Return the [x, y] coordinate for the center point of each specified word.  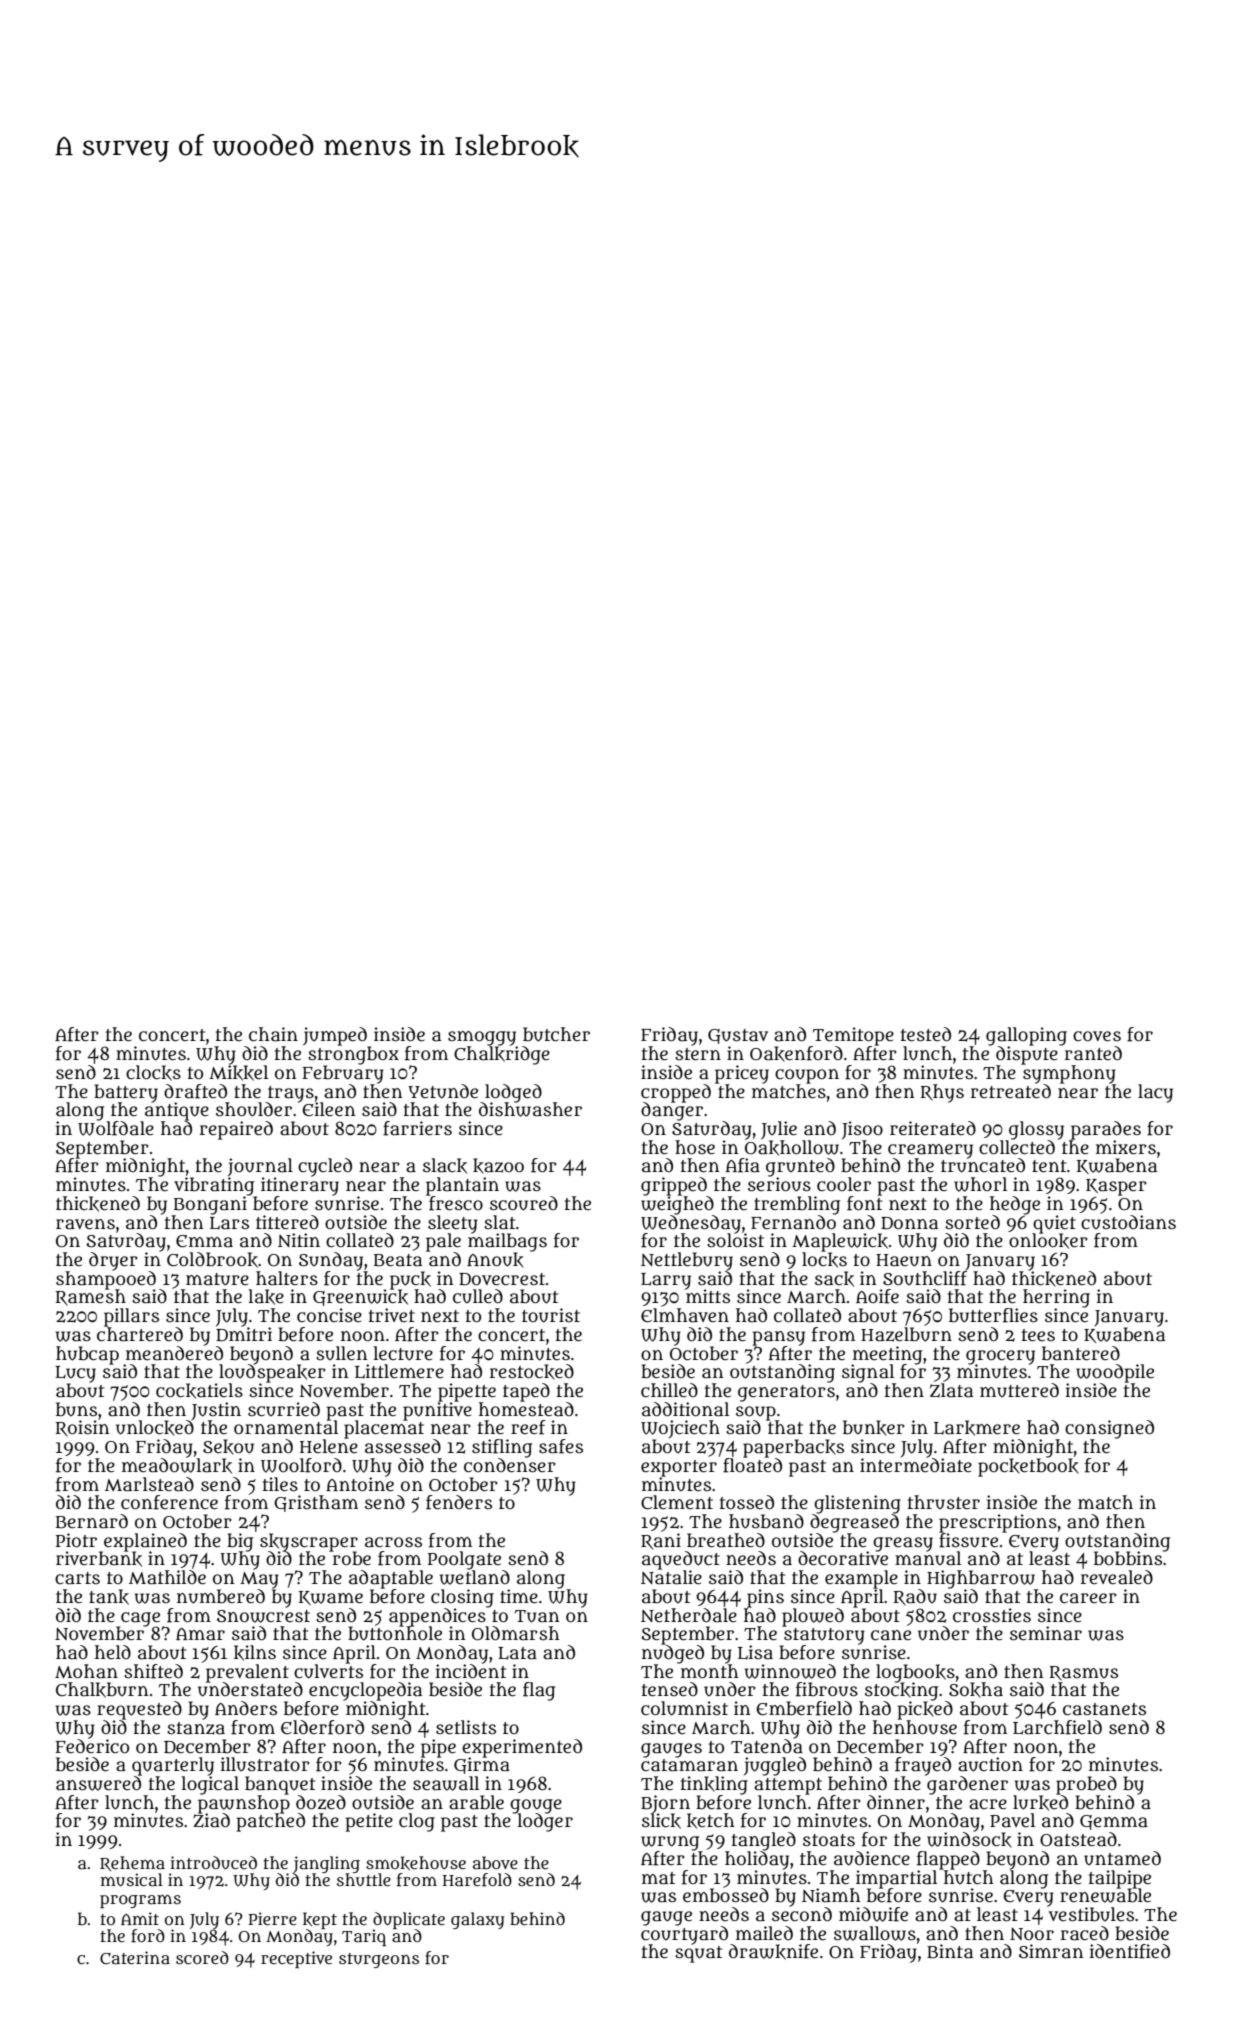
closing [462, 1598]
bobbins [1128, 1558]
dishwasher [530, 1109]
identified [1129, 1951]
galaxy [478, 1920]
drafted [195, 1091]
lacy [1155, 1093]
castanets [1104, 1709]
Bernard [92, 1521]
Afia [743, 1165]
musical [132, 1880]
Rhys [942, 1093]
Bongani [210, 1205]
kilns [255, 1653]
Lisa [755, 1652]
